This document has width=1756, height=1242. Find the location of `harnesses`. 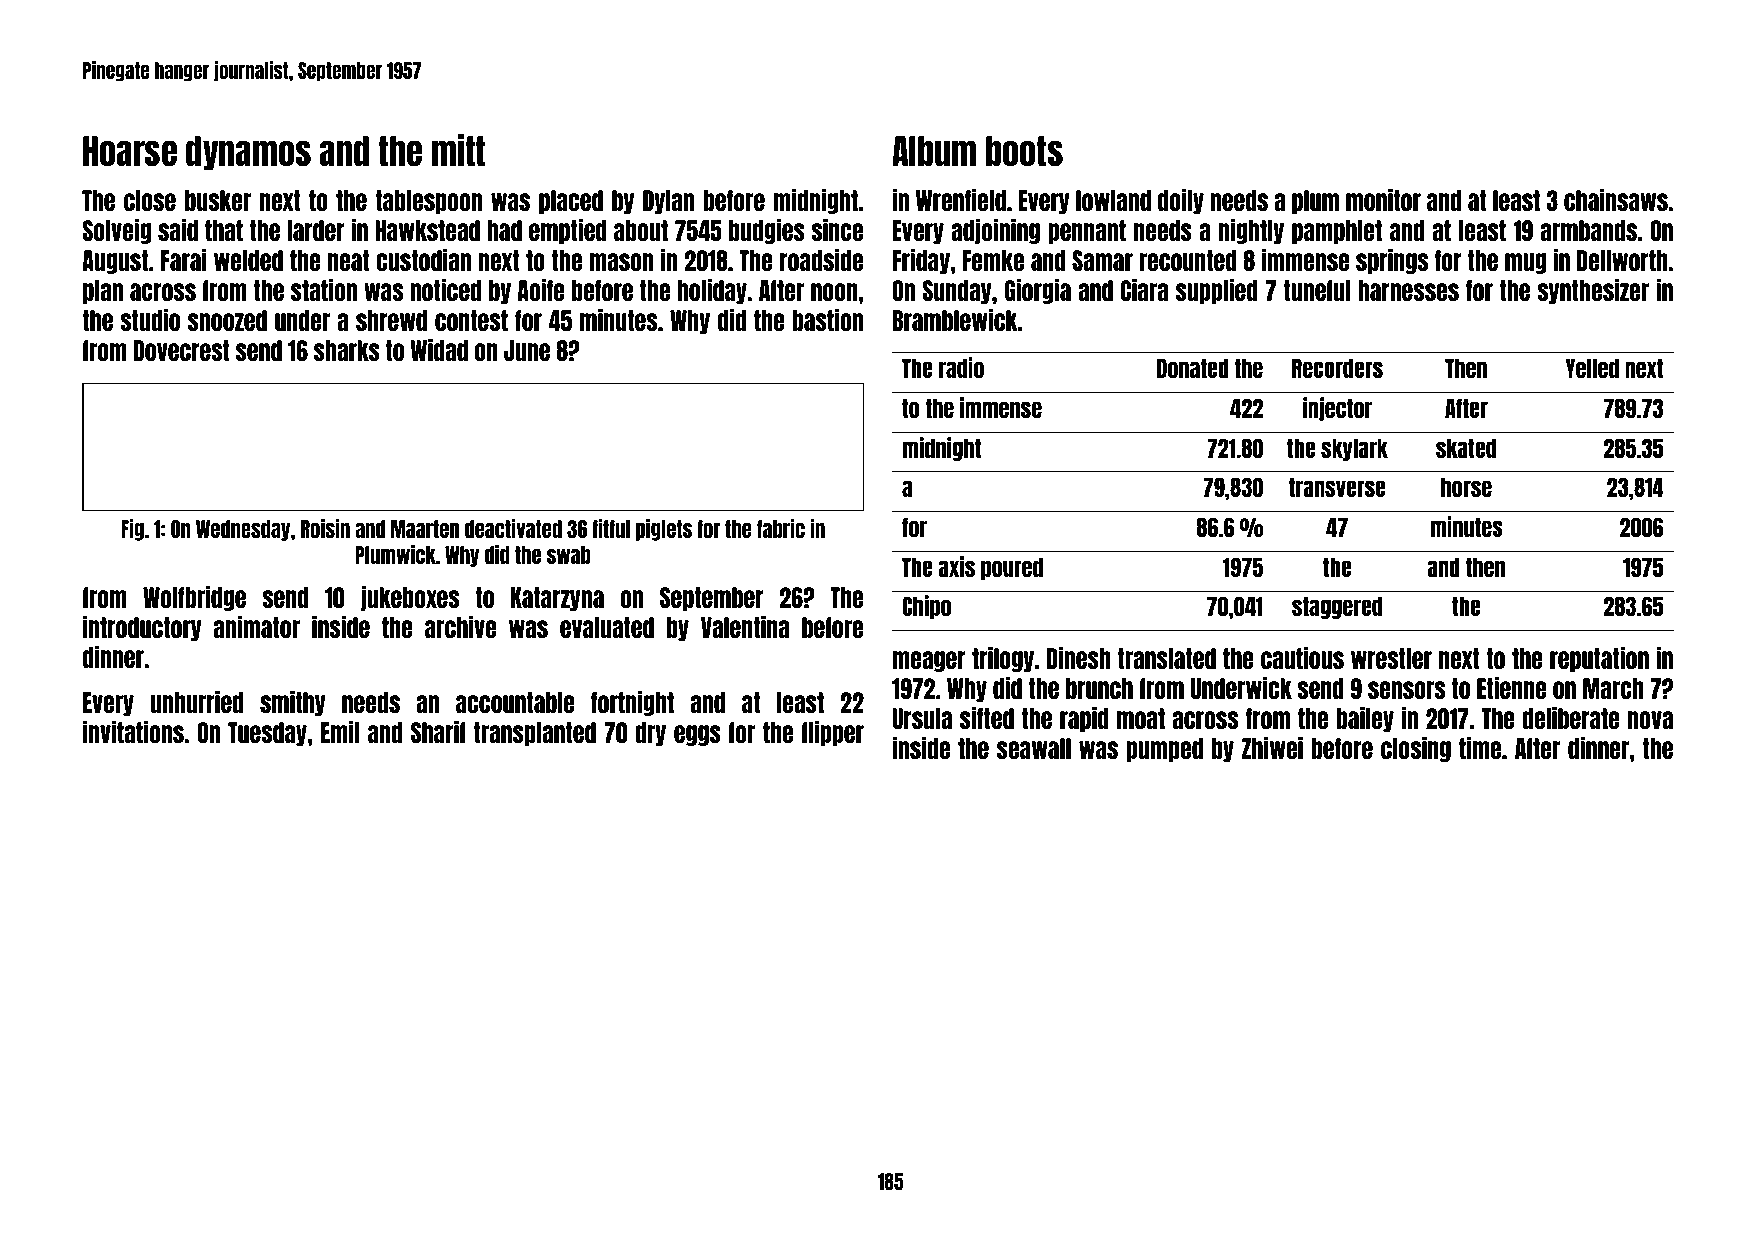

harnesses is located at coordinates (1408, 290).
